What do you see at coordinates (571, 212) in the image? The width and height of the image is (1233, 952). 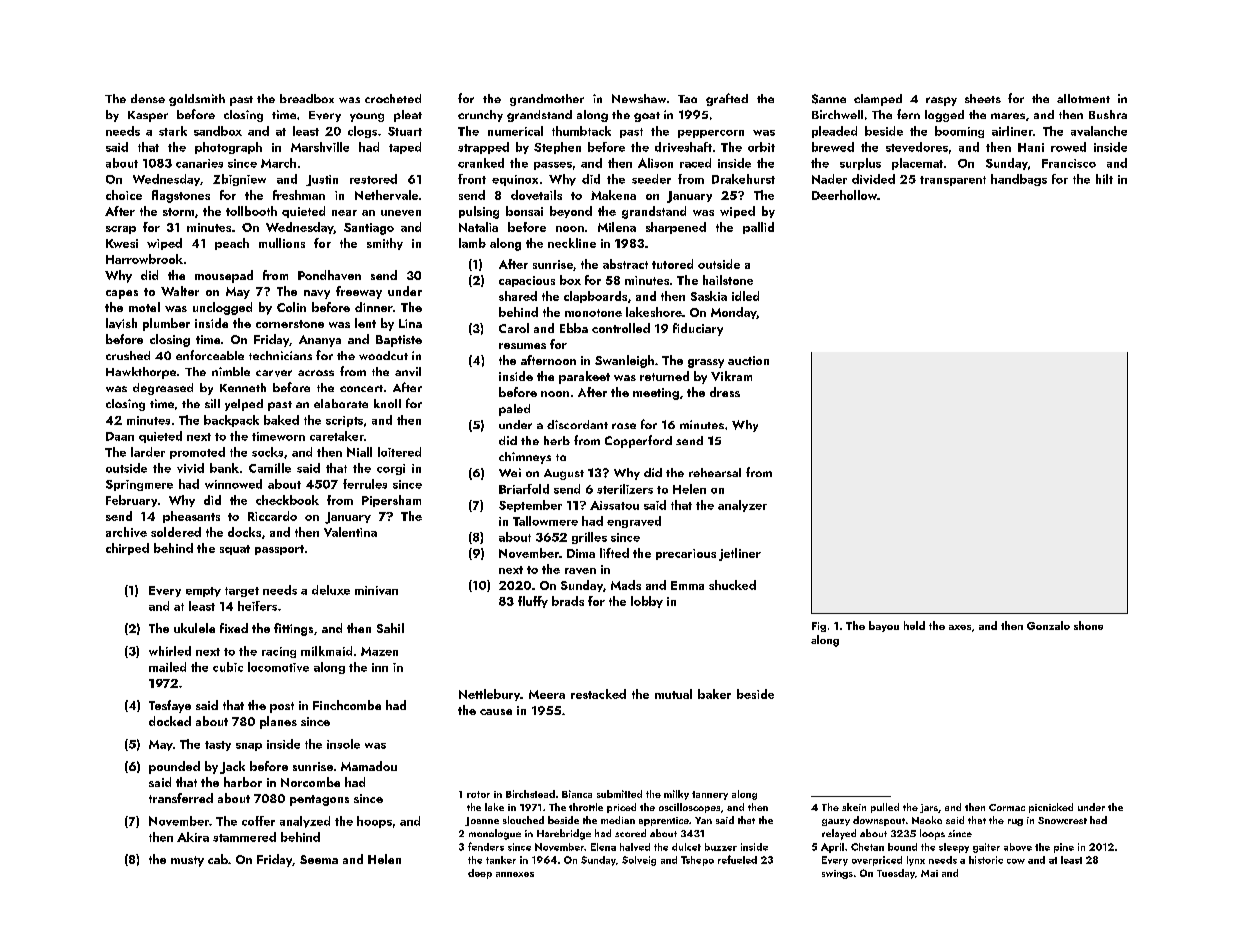 I see `beyond` at bounding box center [571, 212].
